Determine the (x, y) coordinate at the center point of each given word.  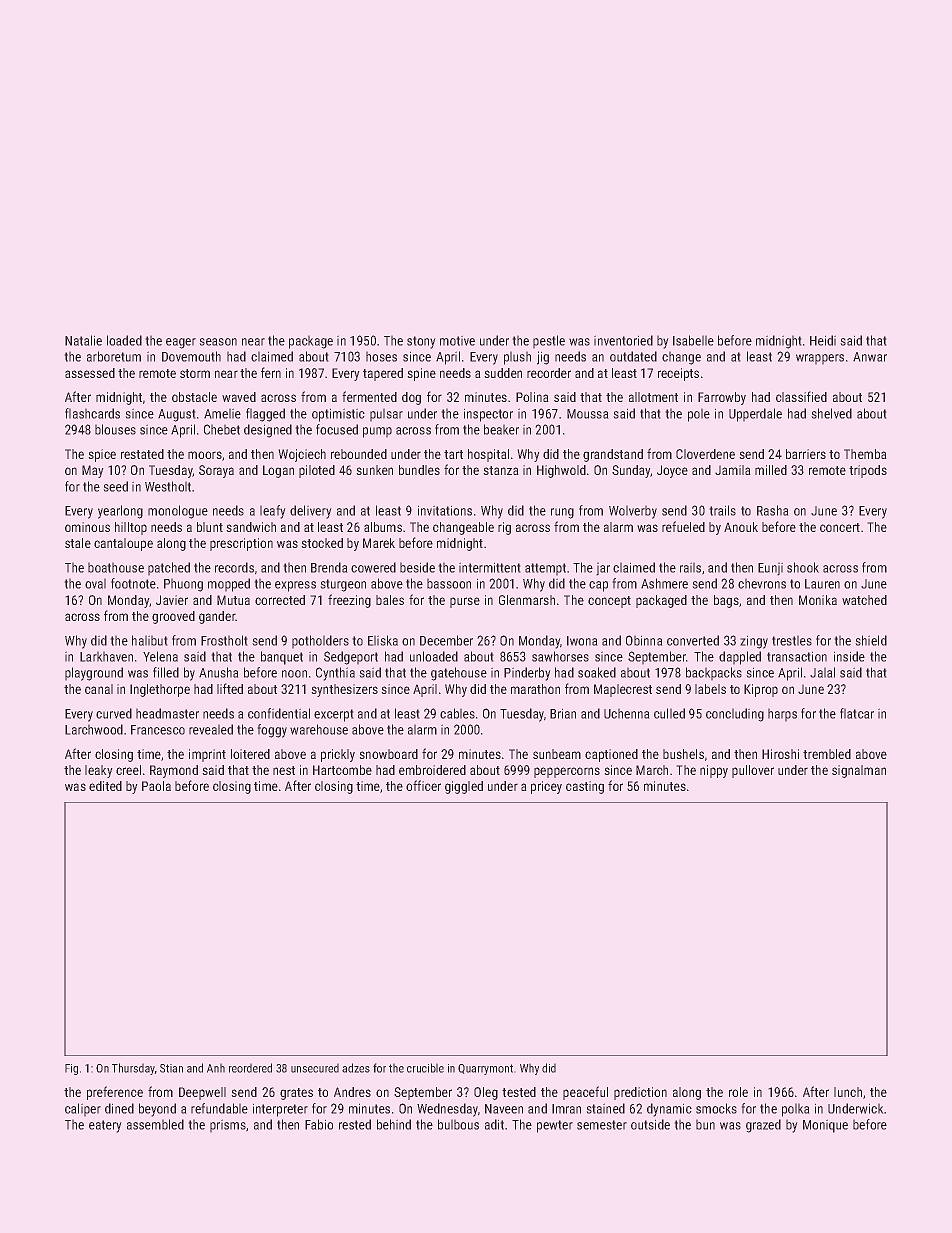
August (177, 415)
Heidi (823, 340)
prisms (228, 1126)
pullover (753, 771)
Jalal (822, 672)
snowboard (388, 754)
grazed (763, 1126)
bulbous (458, 1124)
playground (94, 674)
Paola (156, 786)
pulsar (386, 415)
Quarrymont (485, 1069)
